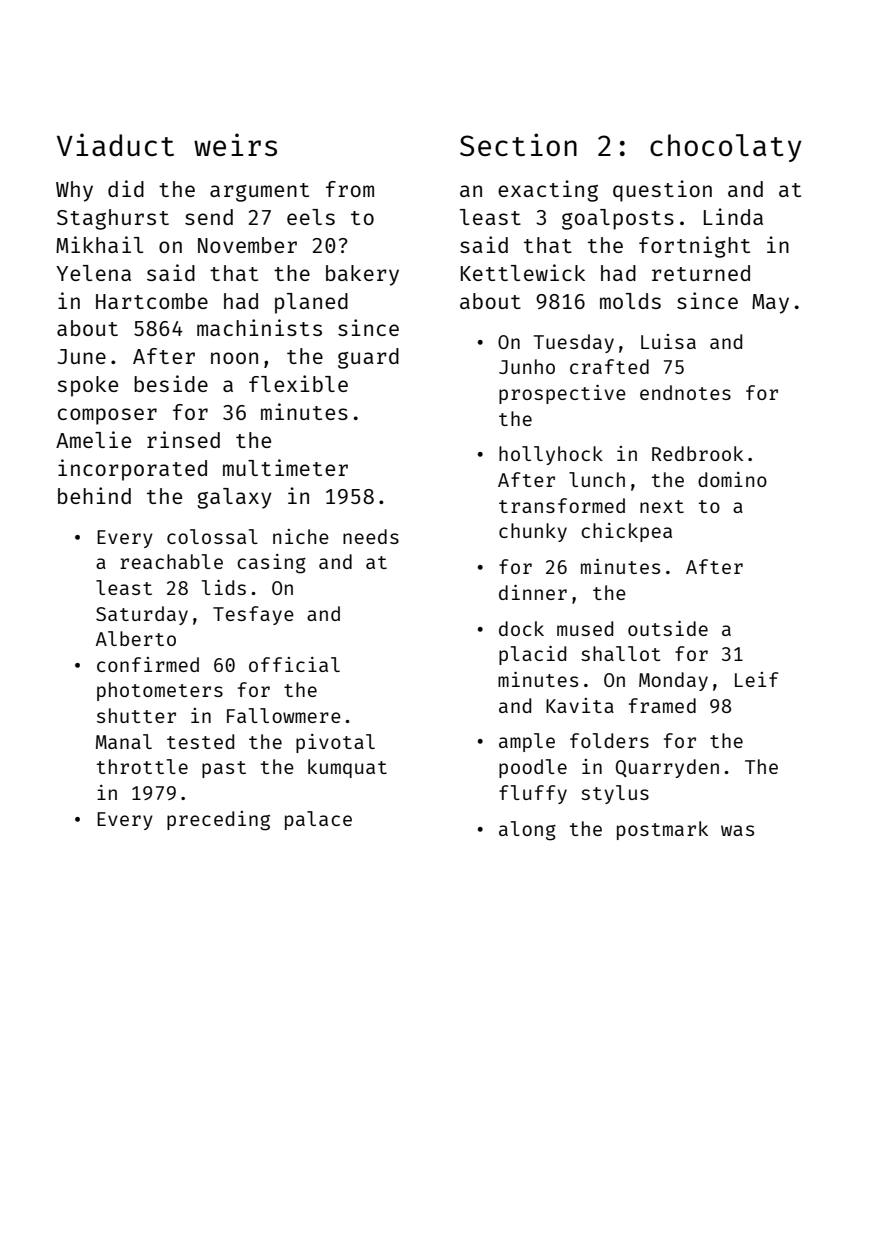  What do you see at coordinates (371, 536) in the page?
I see `needs` at bounding box center [371, 536].
